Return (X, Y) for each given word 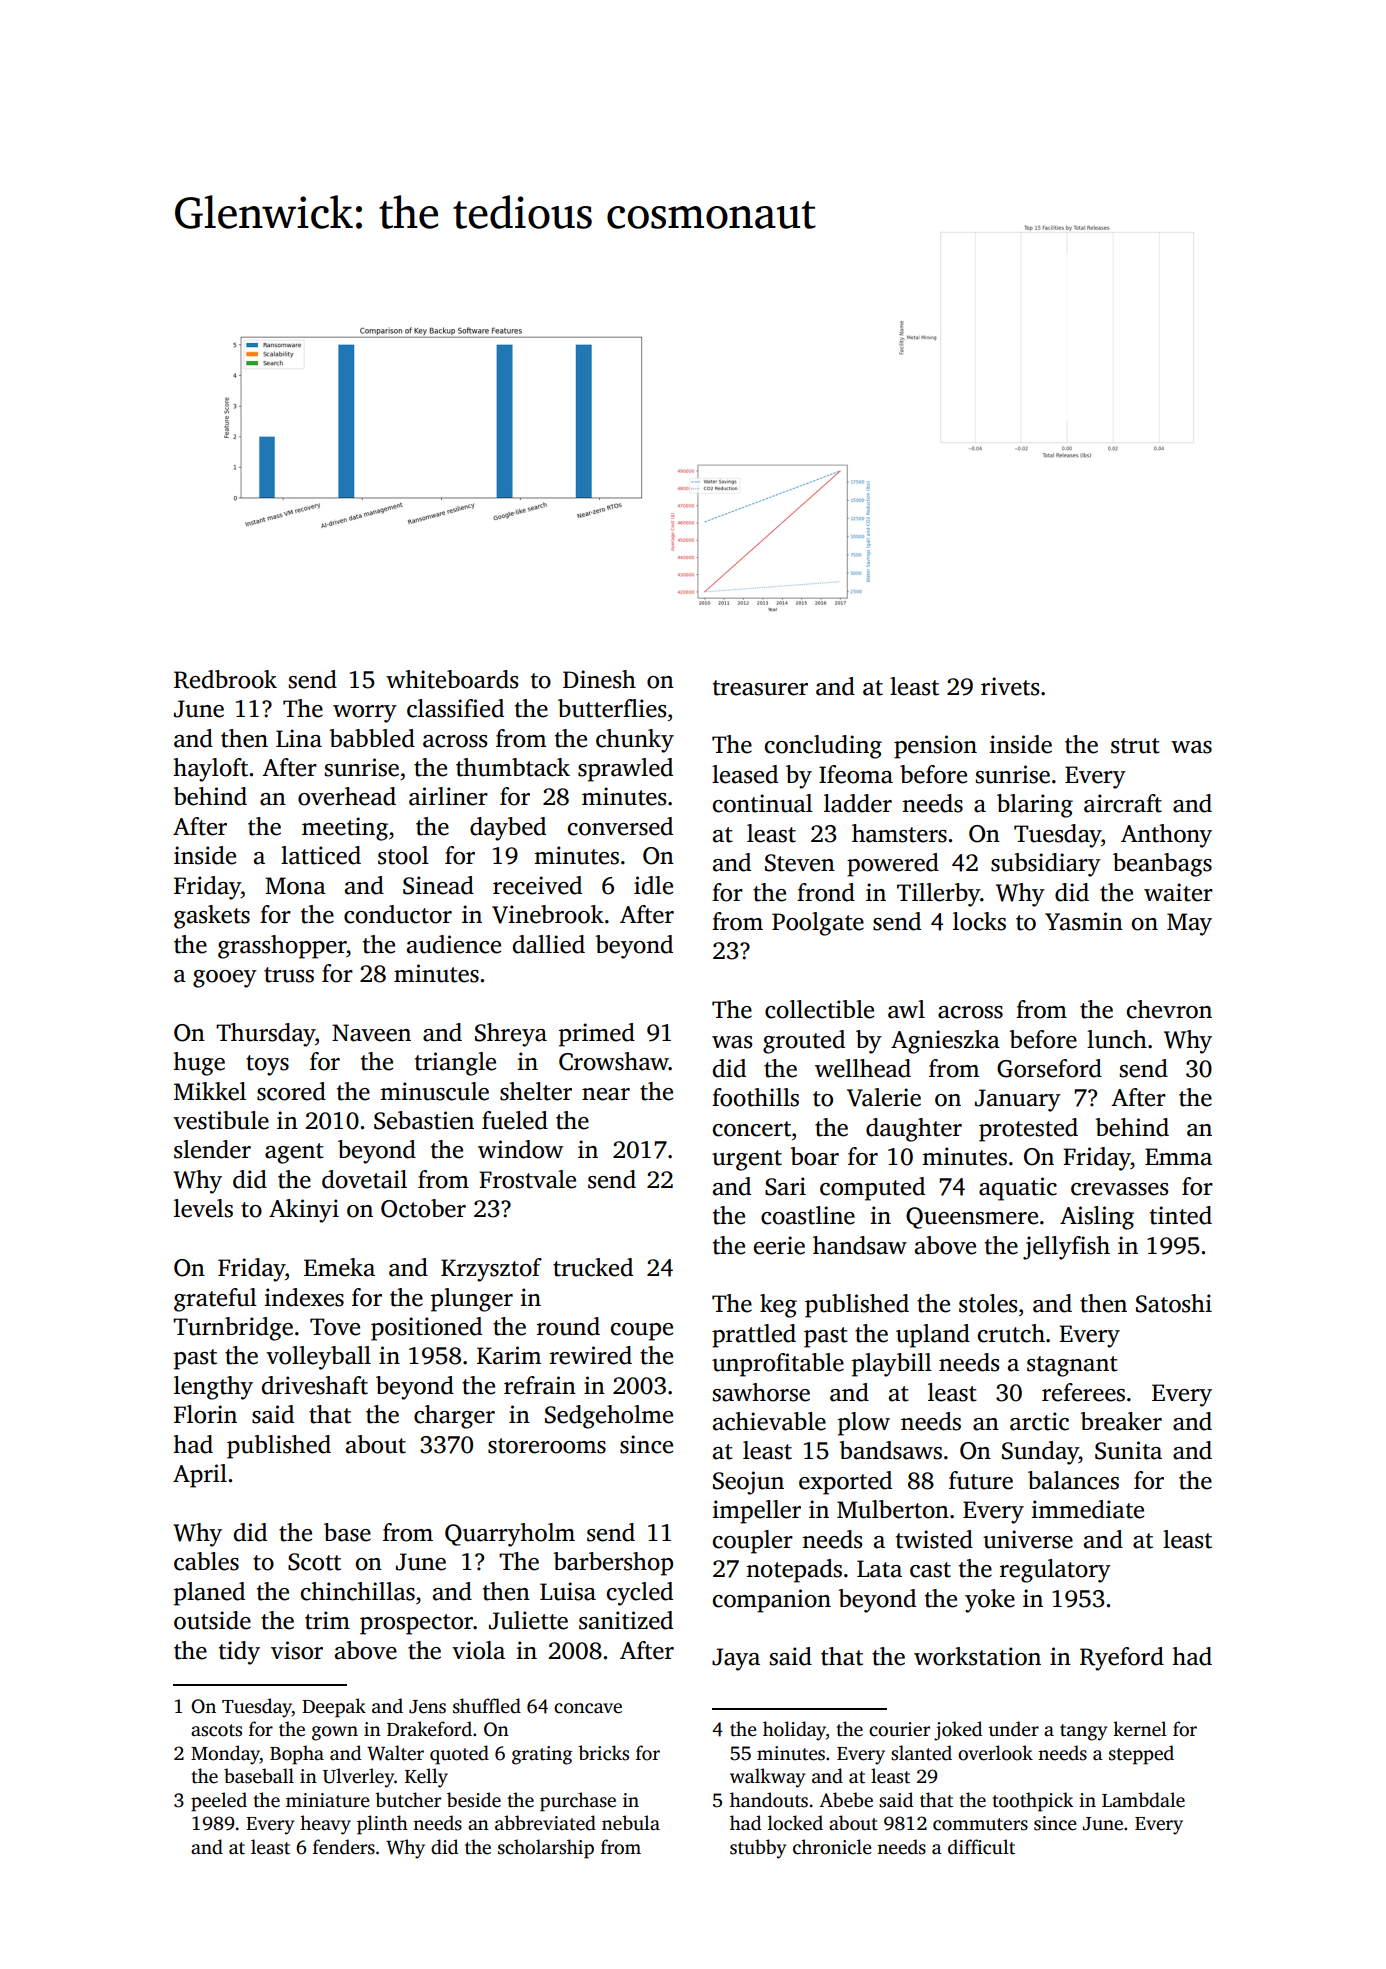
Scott (314, 1562)
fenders (344, 1847)
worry (365, 714)
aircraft (1123, 803)
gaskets (212, 917)
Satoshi (1174, 1303)
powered (893, 865)
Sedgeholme (609, 1417)
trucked (593, 1267)
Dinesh (599, 679)
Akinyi (304, 1211)
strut (1135, 746)
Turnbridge (233, 1329)
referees (1083, 1392)
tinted (1181, 1215)
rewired (591, 1355)
